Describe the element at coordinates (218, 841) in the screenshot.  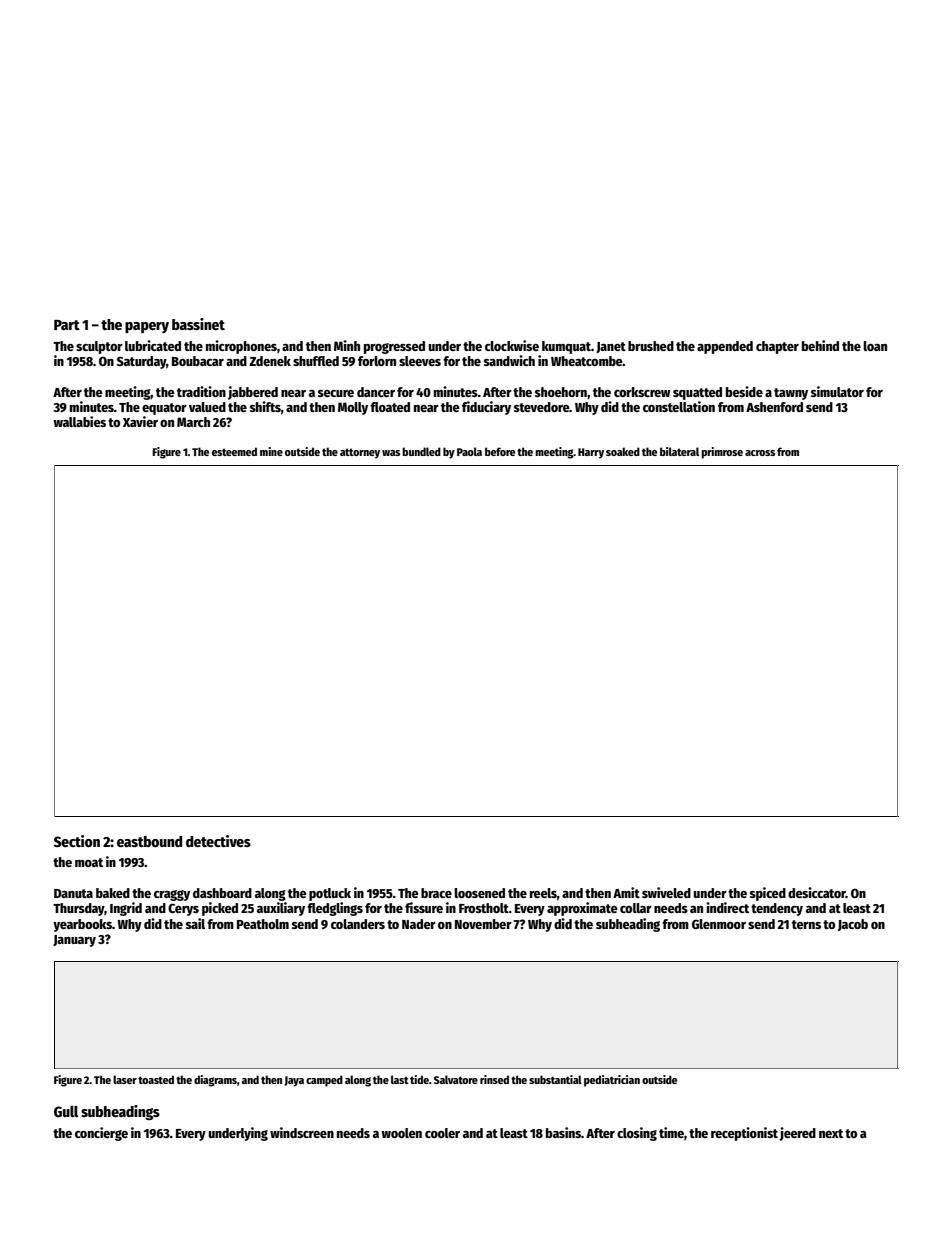
I see `detectives` at that location.
